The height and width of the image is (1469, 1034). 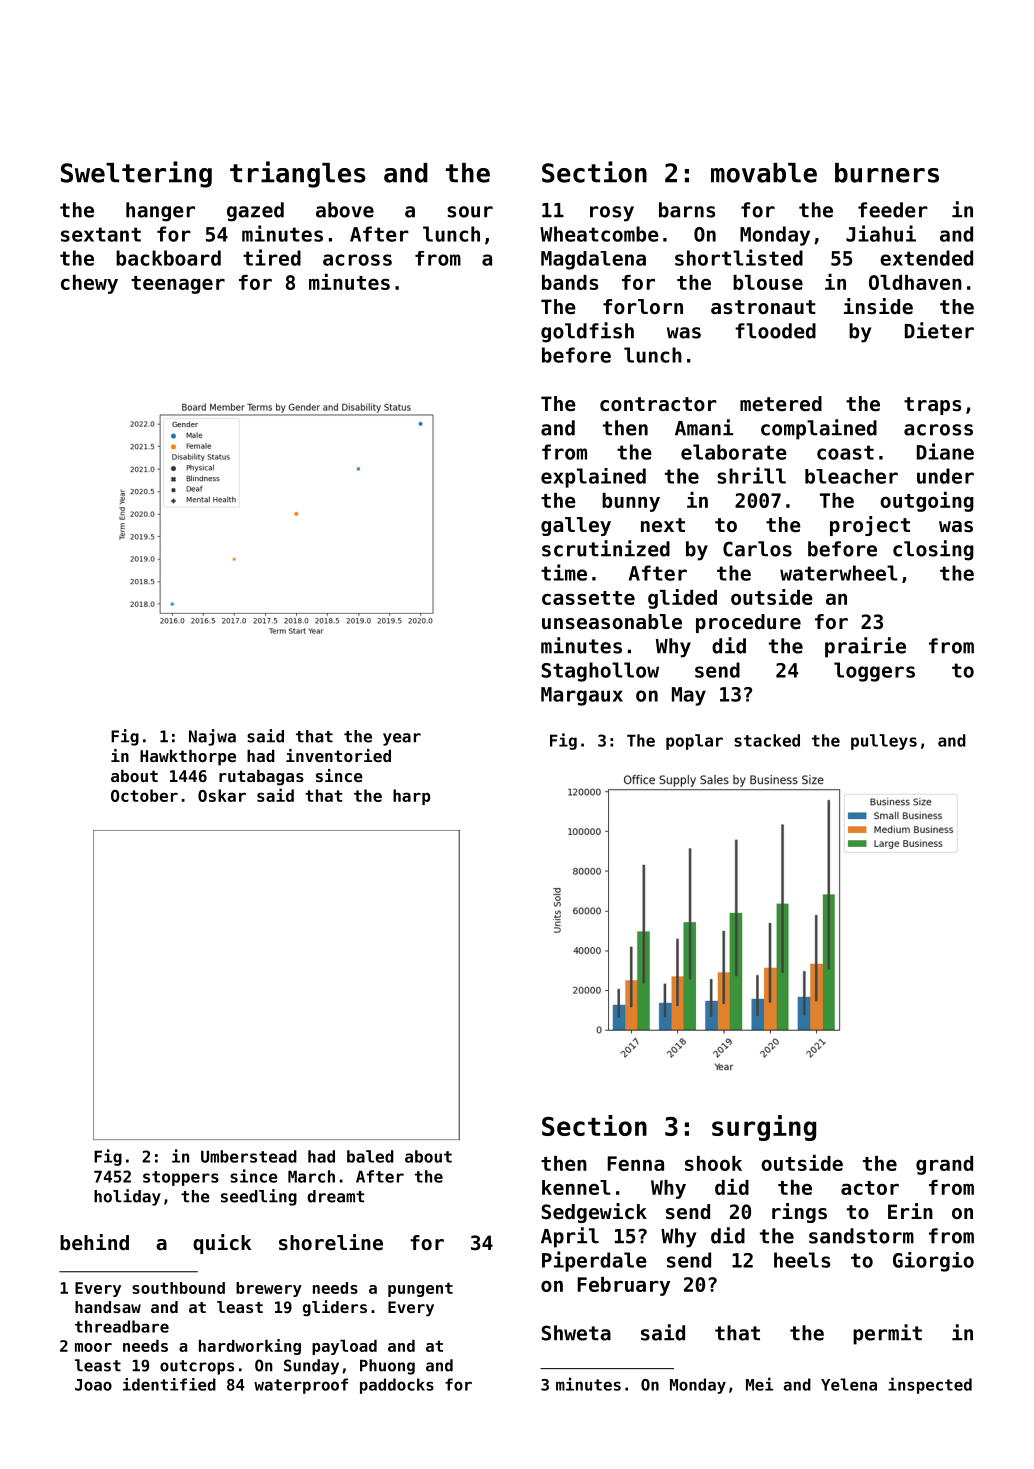 I want to click on explained, so click(x=593, y=478).
